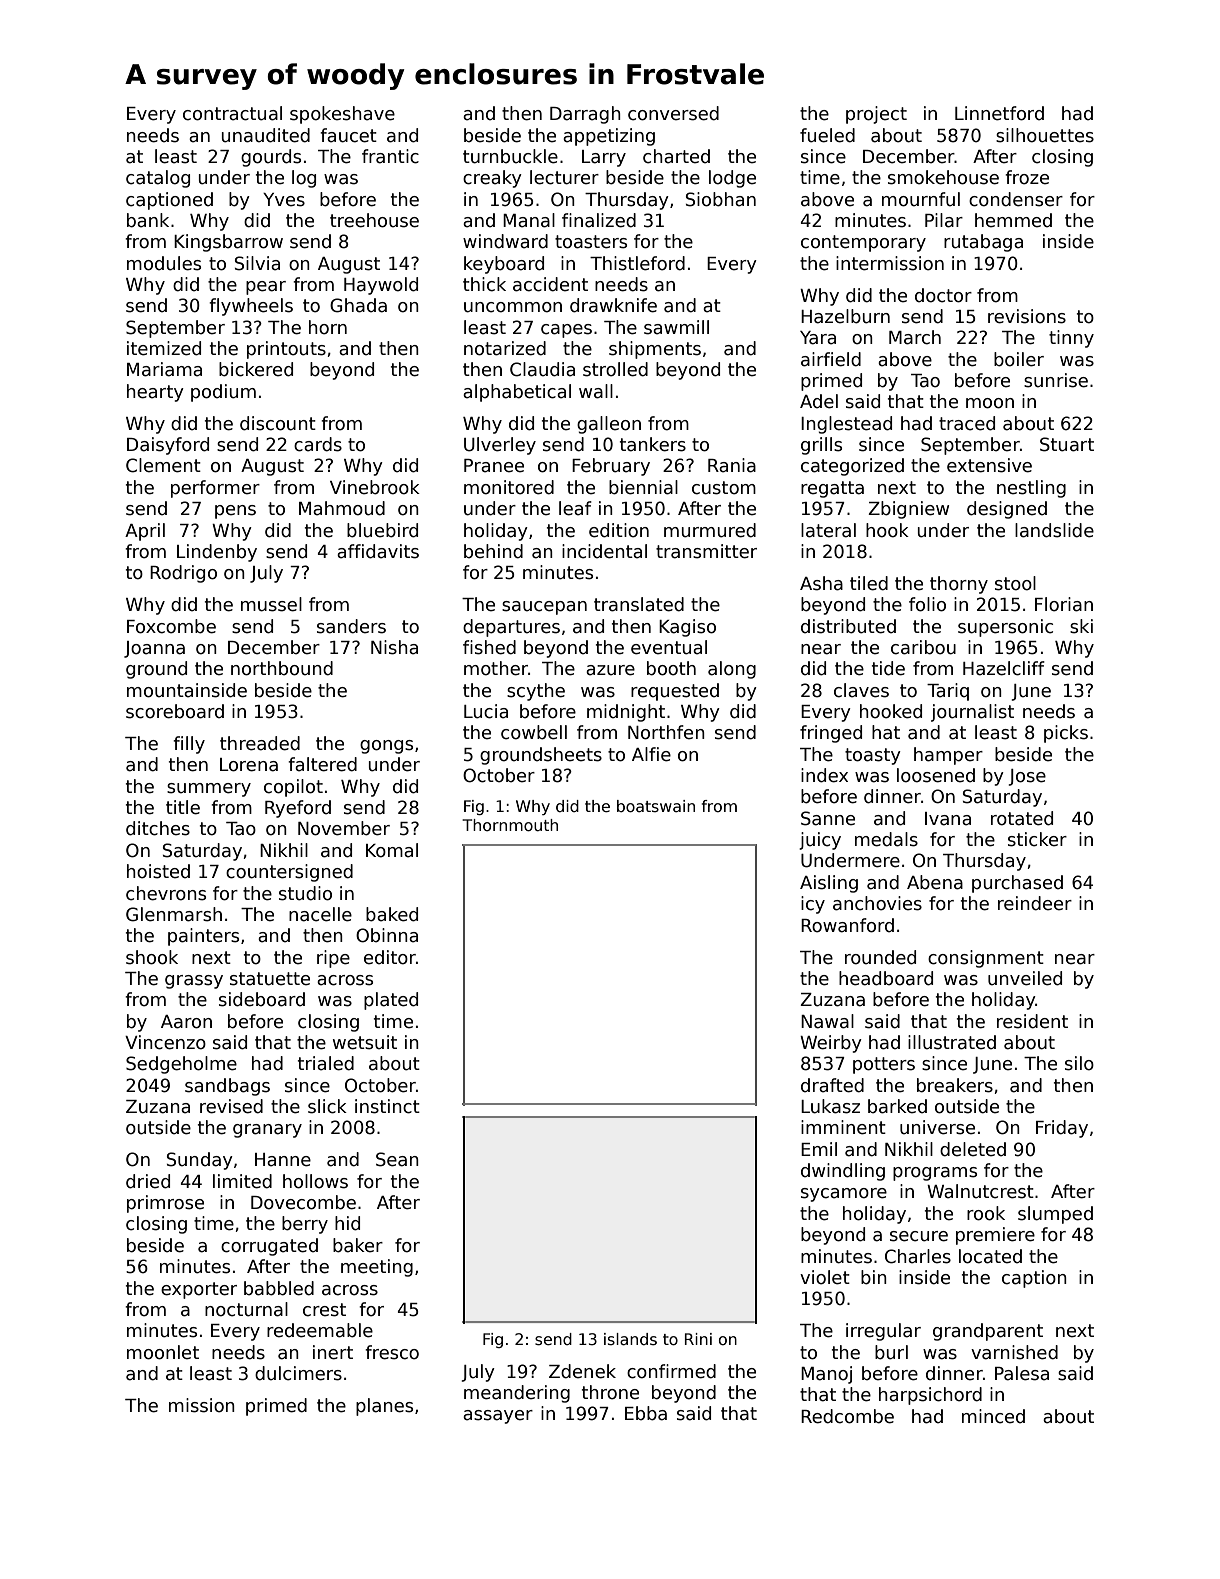 The height and width of the screenshot is (1579, 1220). I want to click on Darragh, so click(585, 115).
